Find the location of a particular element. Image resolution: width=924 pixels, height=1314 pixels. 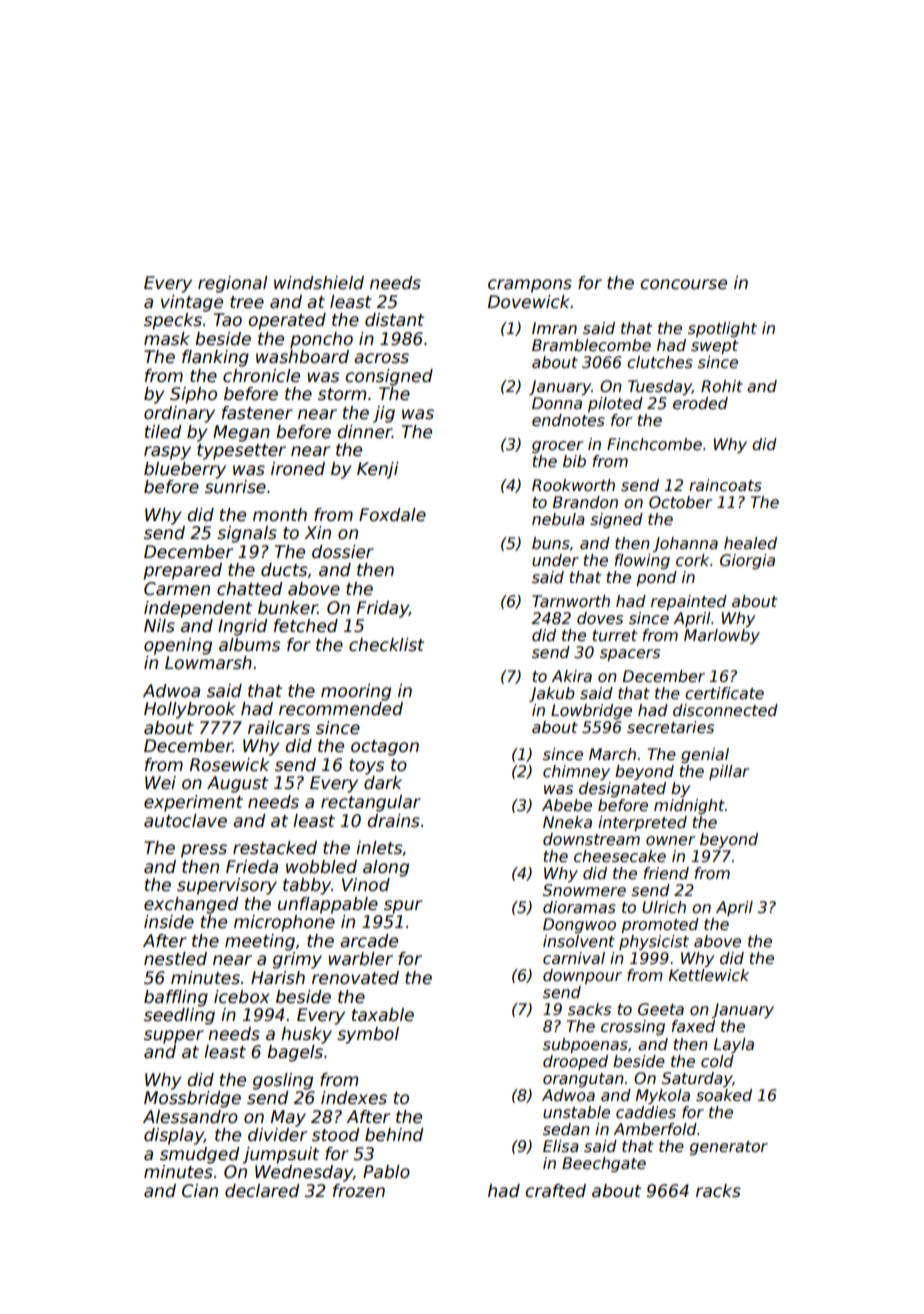

pond is located at coordinates (656, 578).
